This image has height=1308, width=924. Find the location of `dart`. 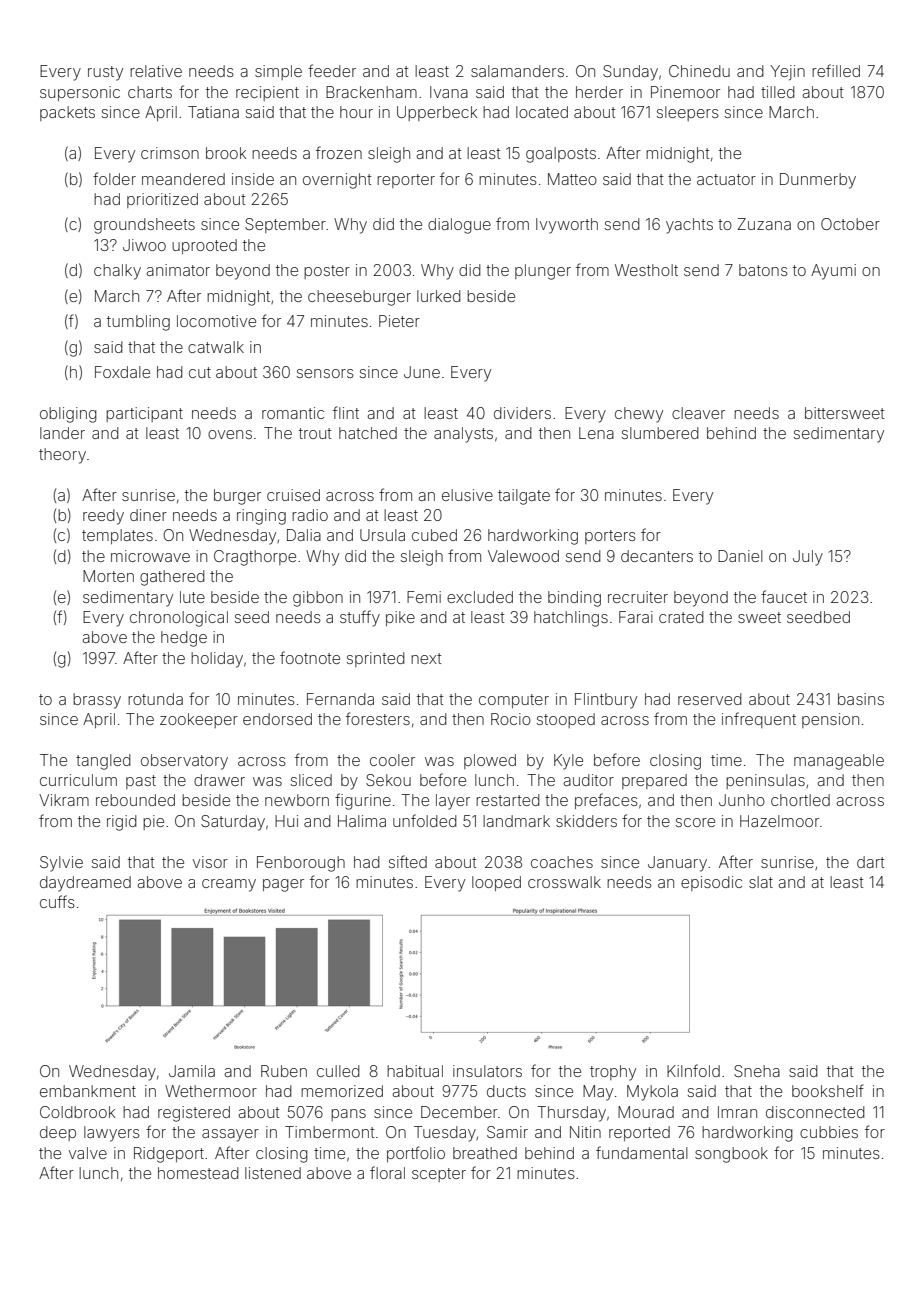

dart is located at coordinates (870, 862).
